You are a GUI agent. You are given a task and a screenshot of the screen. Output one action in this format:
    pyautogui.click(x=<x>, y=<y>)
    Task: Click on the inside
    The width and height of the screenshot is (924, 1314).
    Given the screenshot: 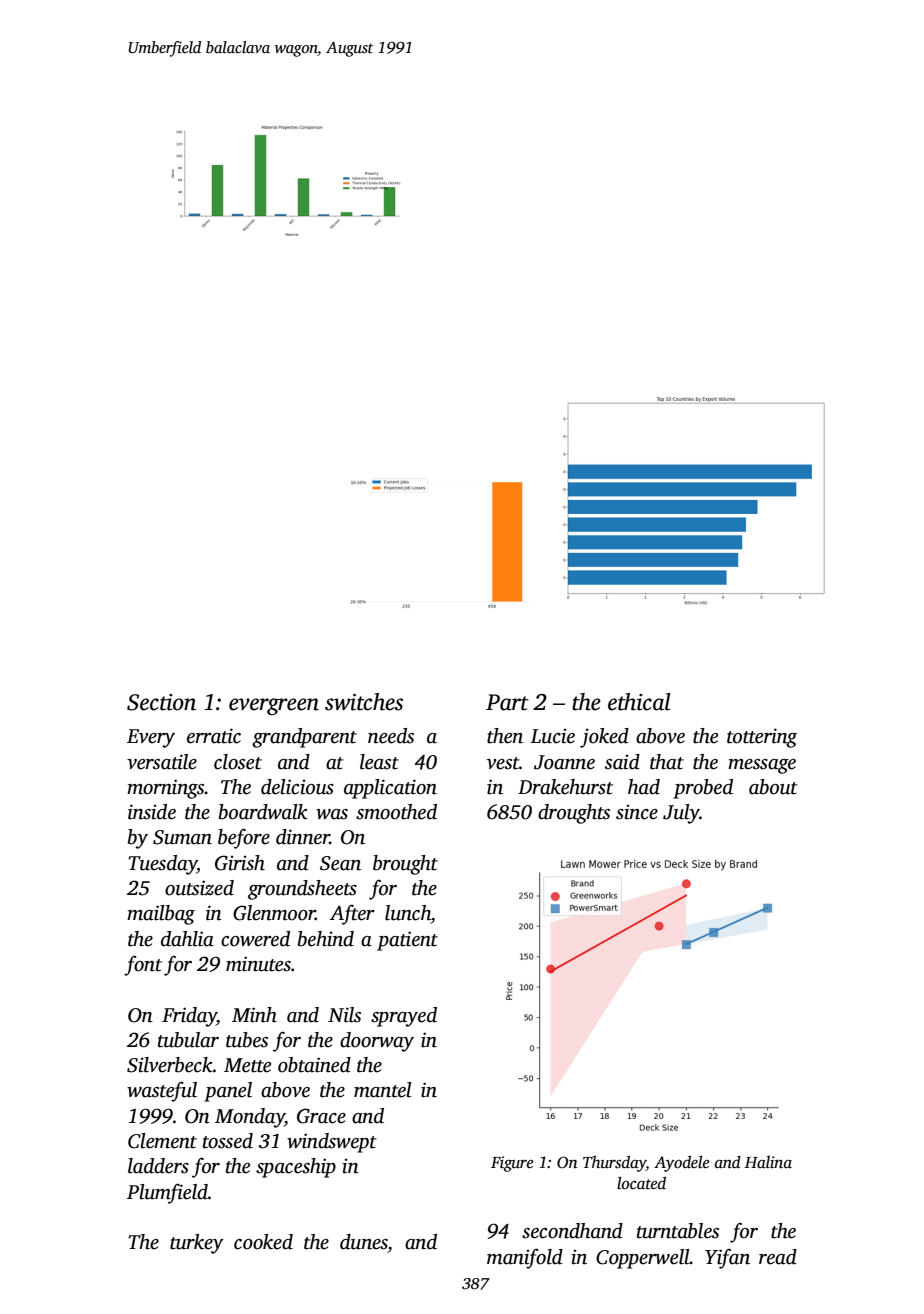 What is the action you would take?
    pyautogui.click(x=152, y=812)
